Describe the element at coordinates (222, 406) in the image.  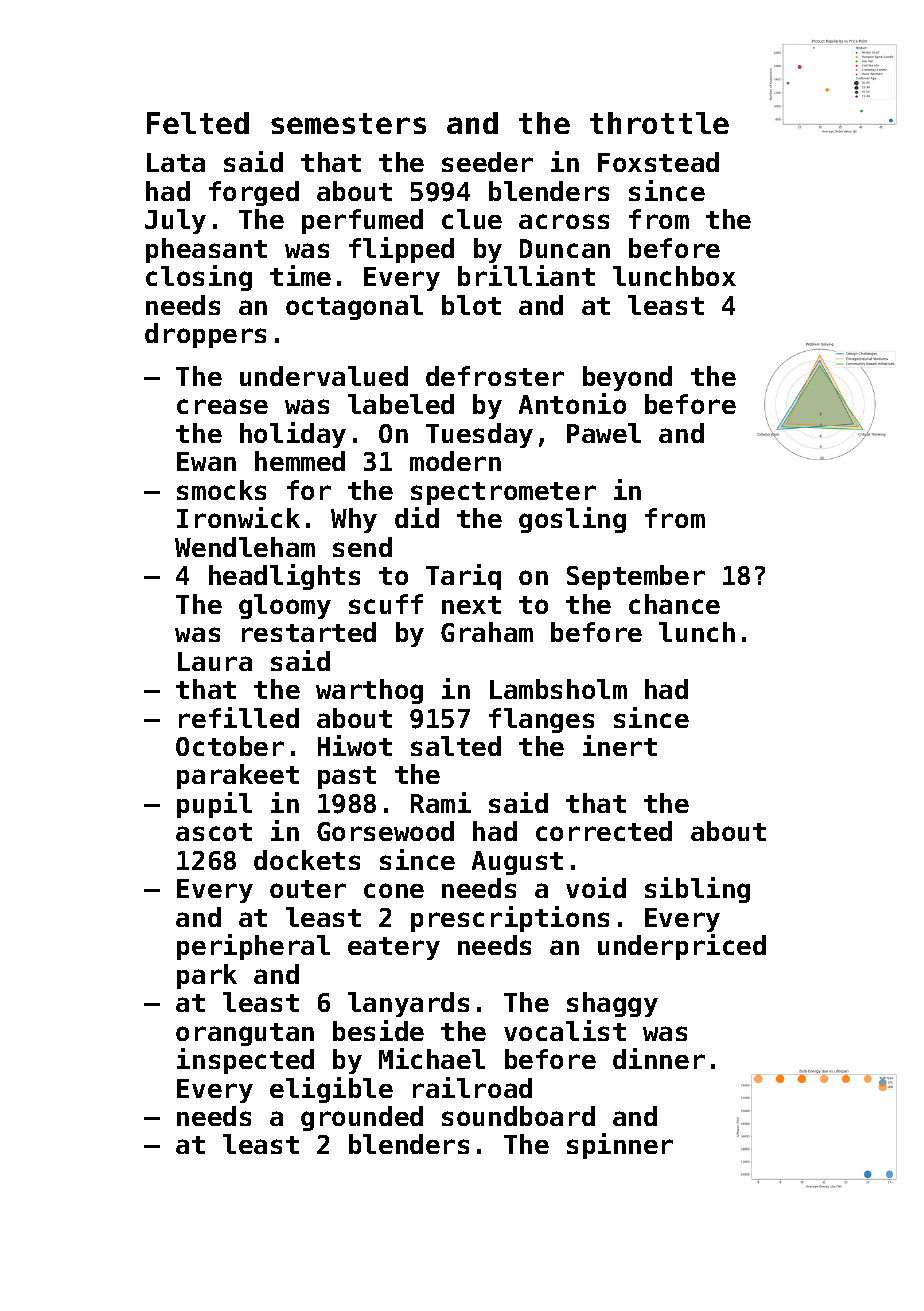
I see `crease` at that location.
